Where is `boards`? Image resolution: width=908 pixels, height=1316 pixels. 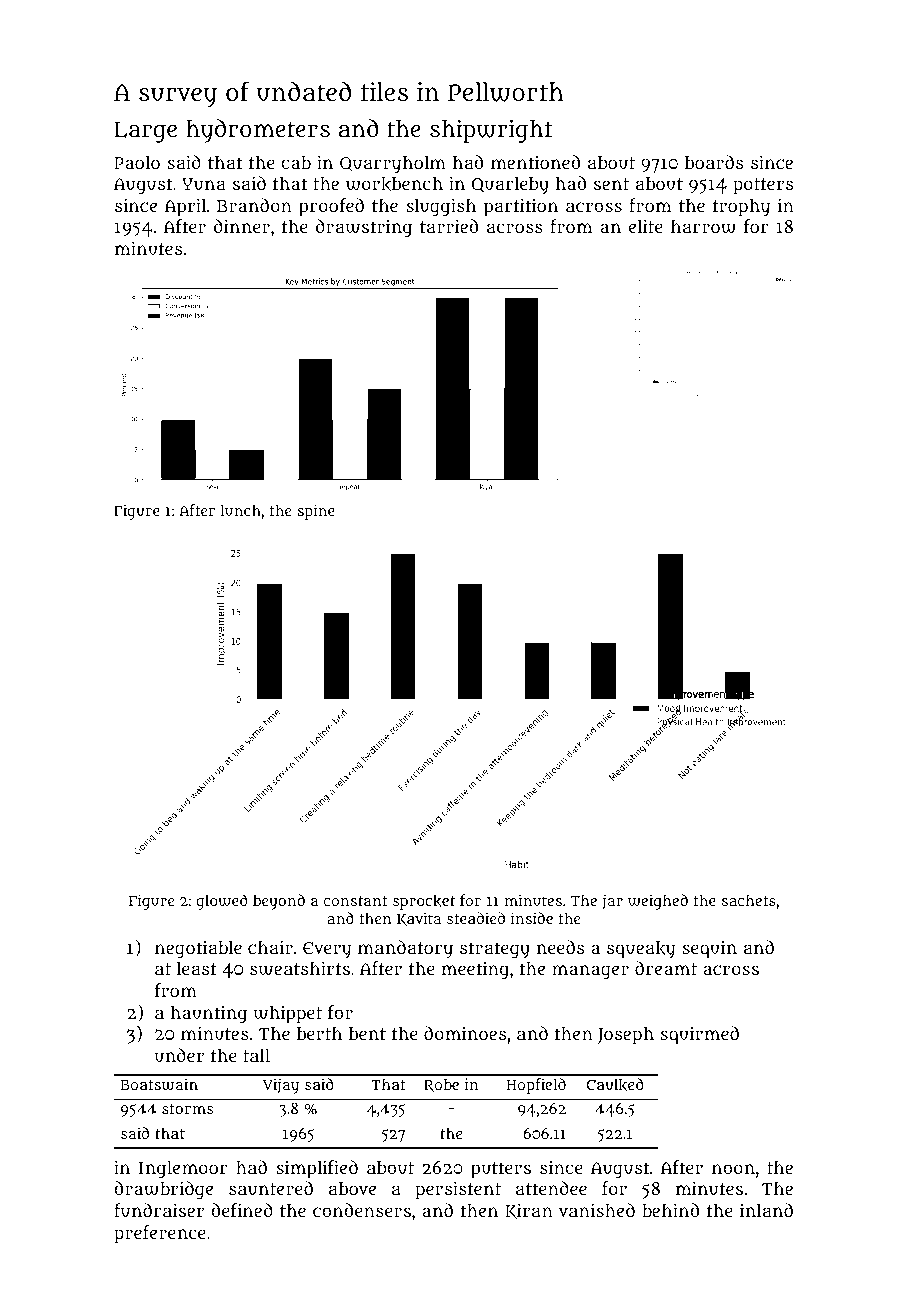 boards is located at coordinates (714, 162).
